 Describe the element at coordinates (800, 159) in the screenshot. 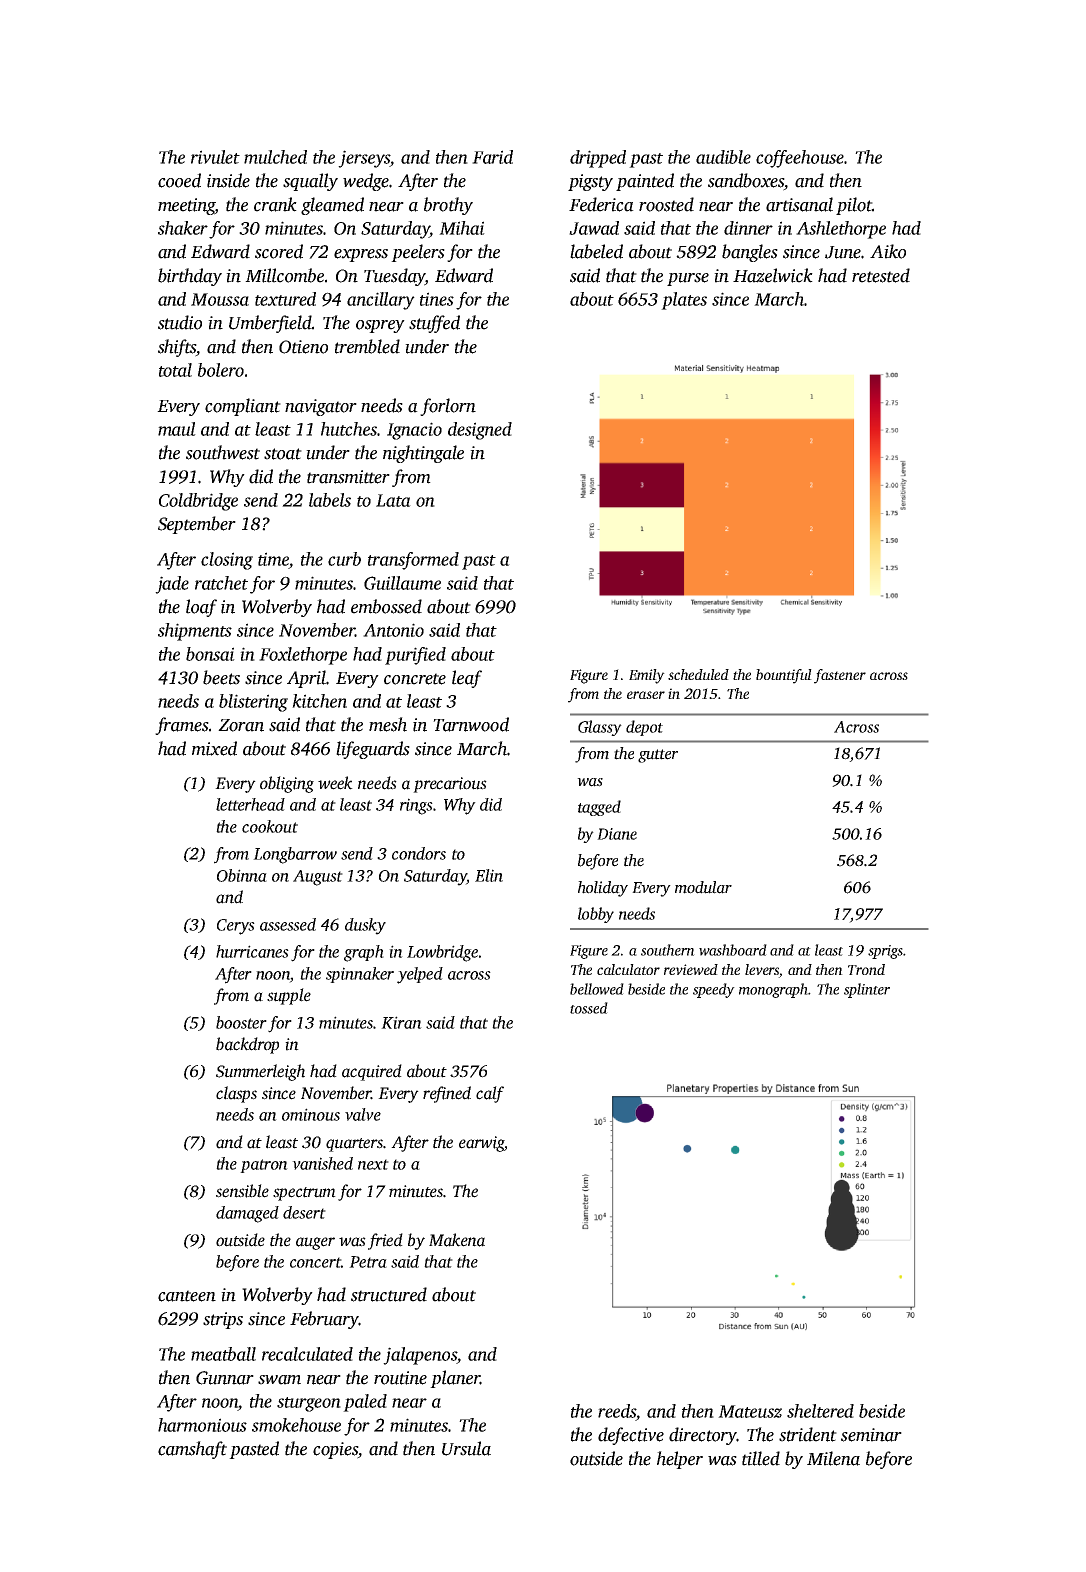

I see `coffeehouse` at that location.
